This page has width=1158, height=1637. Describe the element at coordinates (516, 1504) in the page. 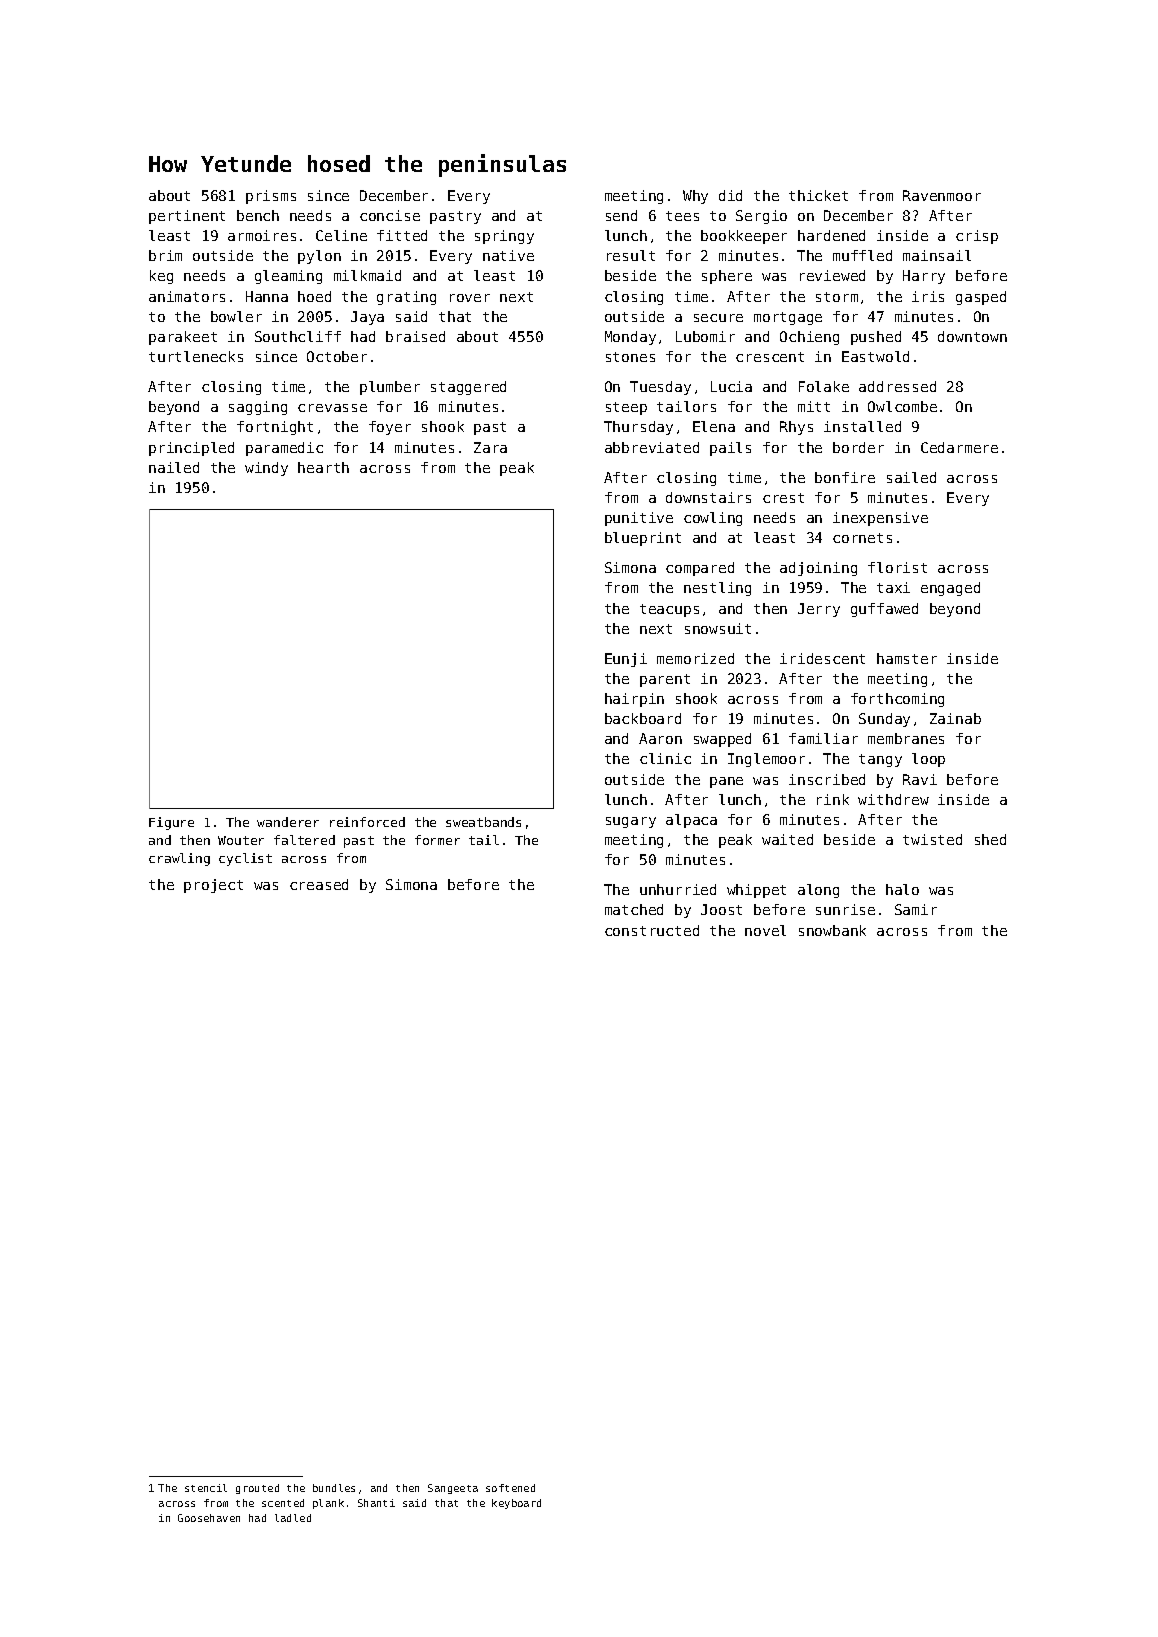

I see `keyboard` at that location.
